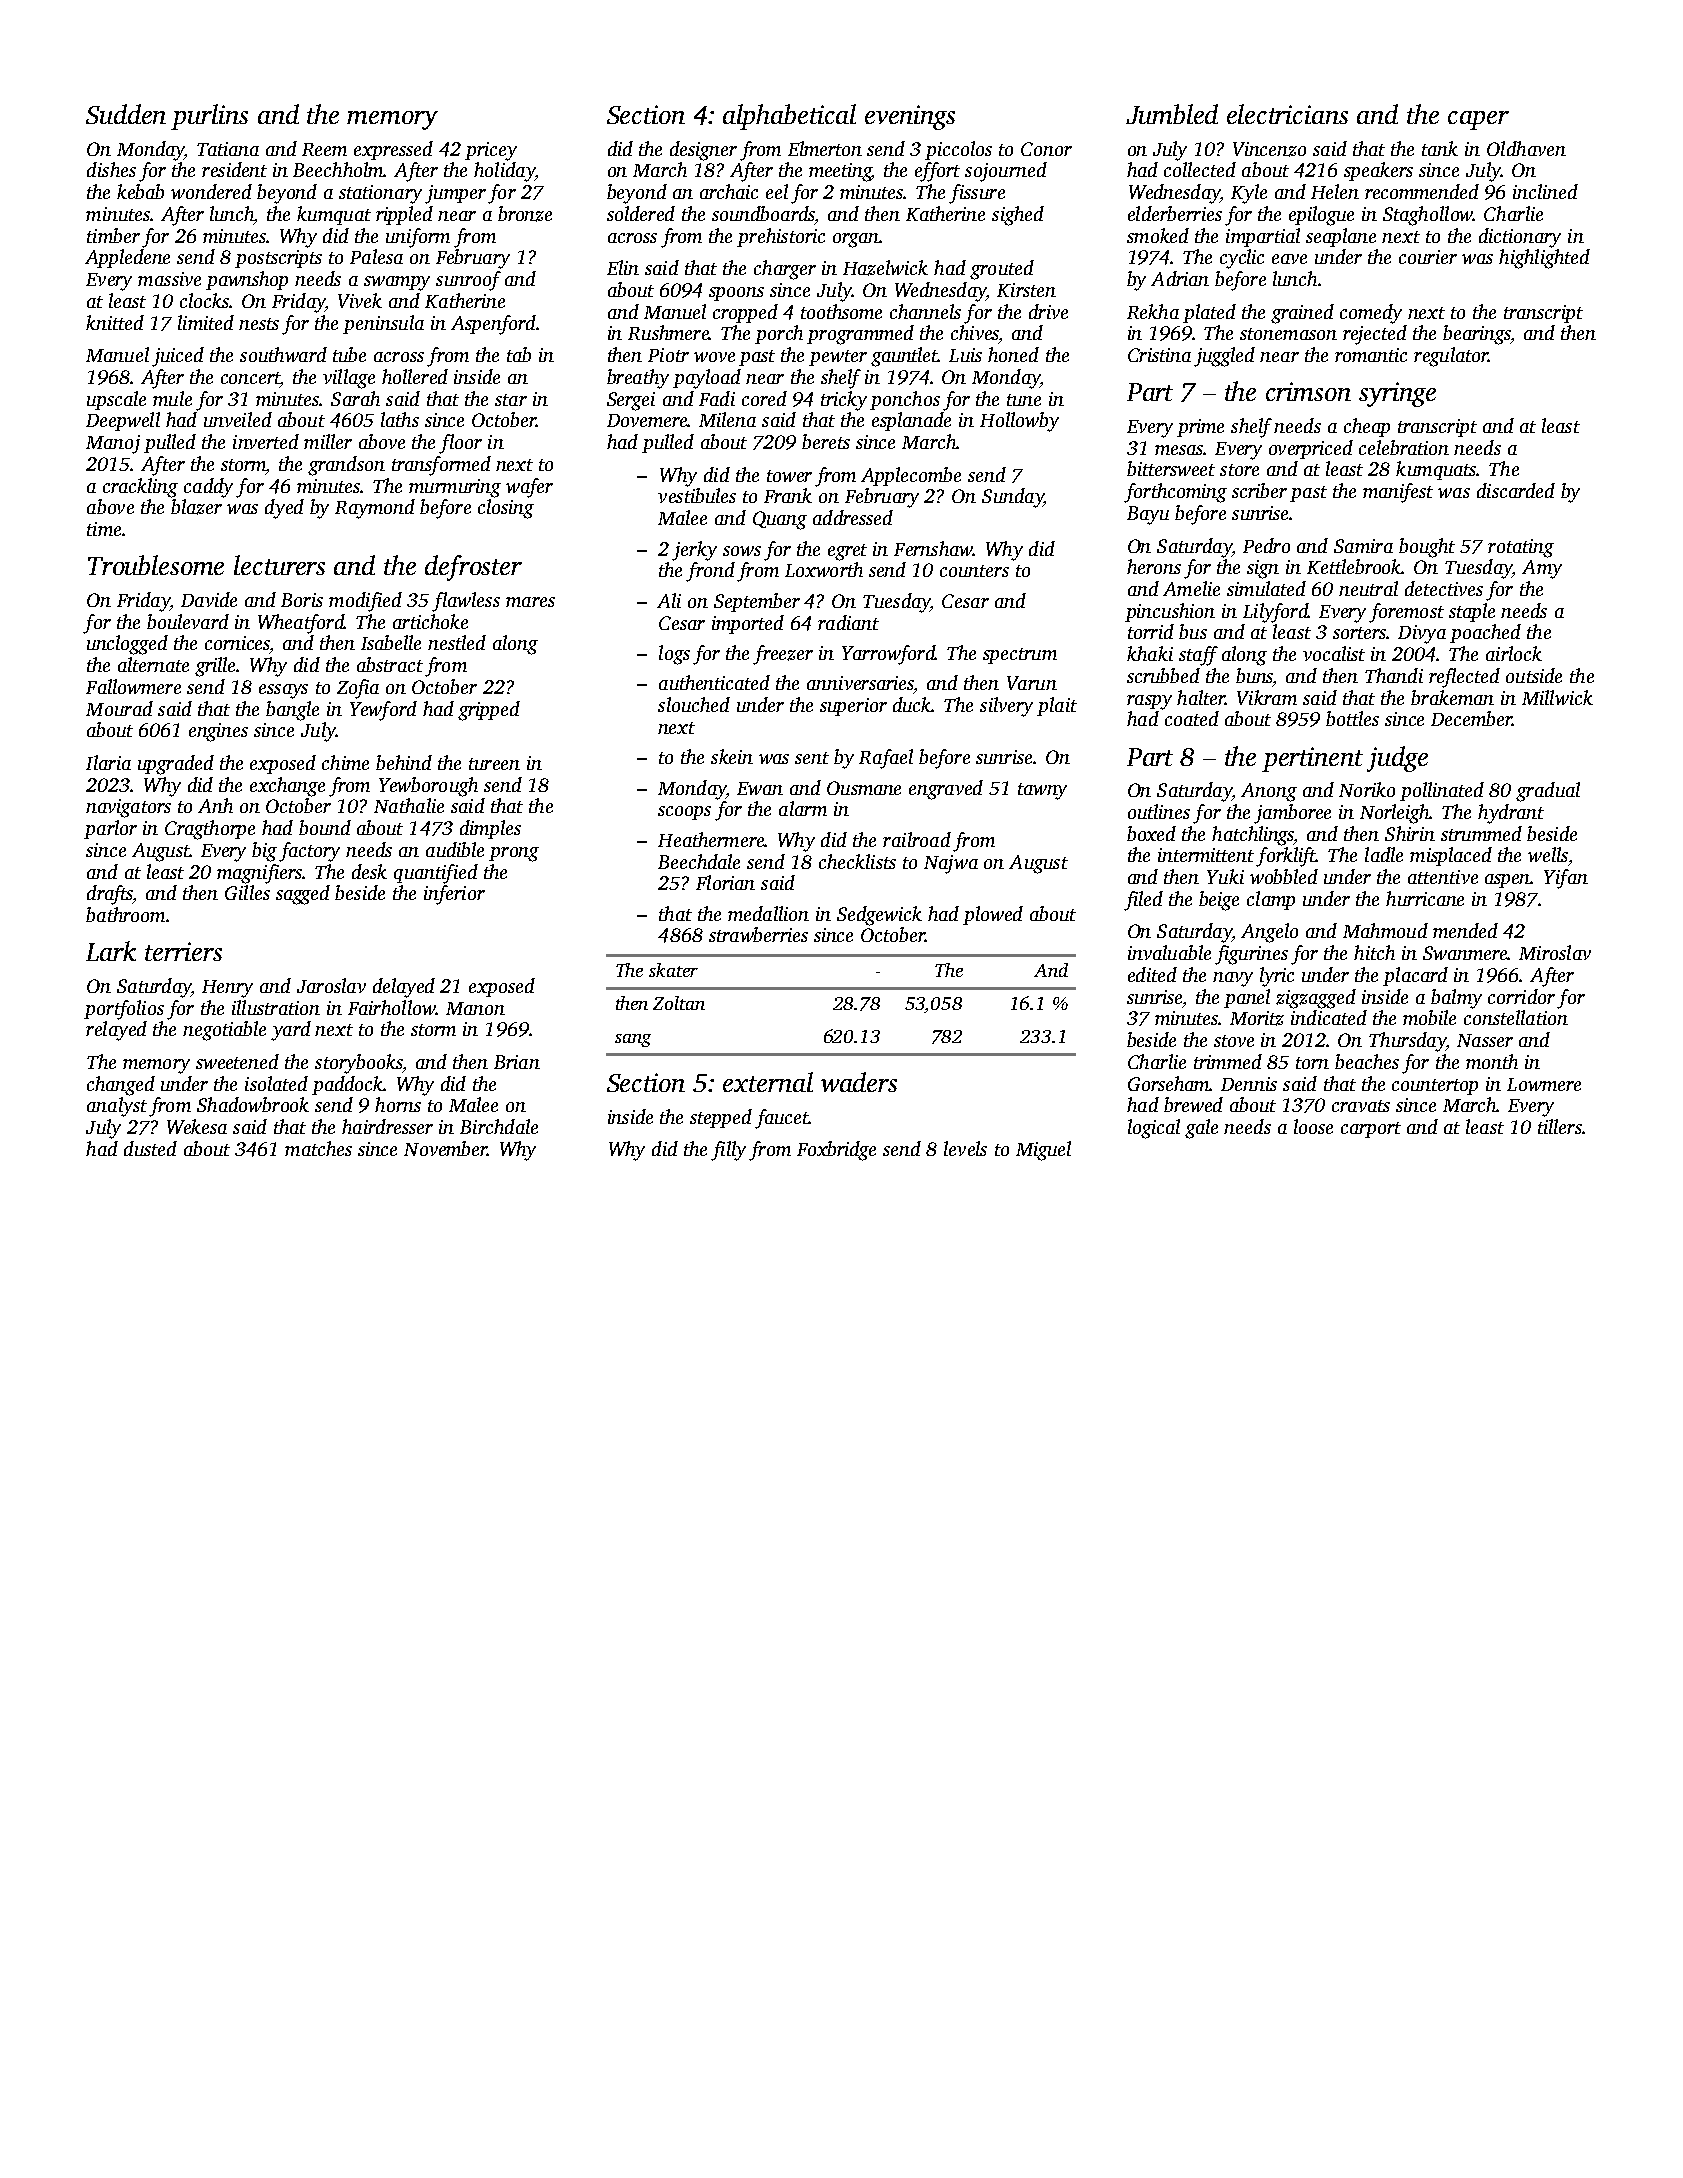 This image has width=1683, height=2178. What do you see at coordinates (728, 1151) in the image?
I see `filly` at bounding box center [728, 1151].
